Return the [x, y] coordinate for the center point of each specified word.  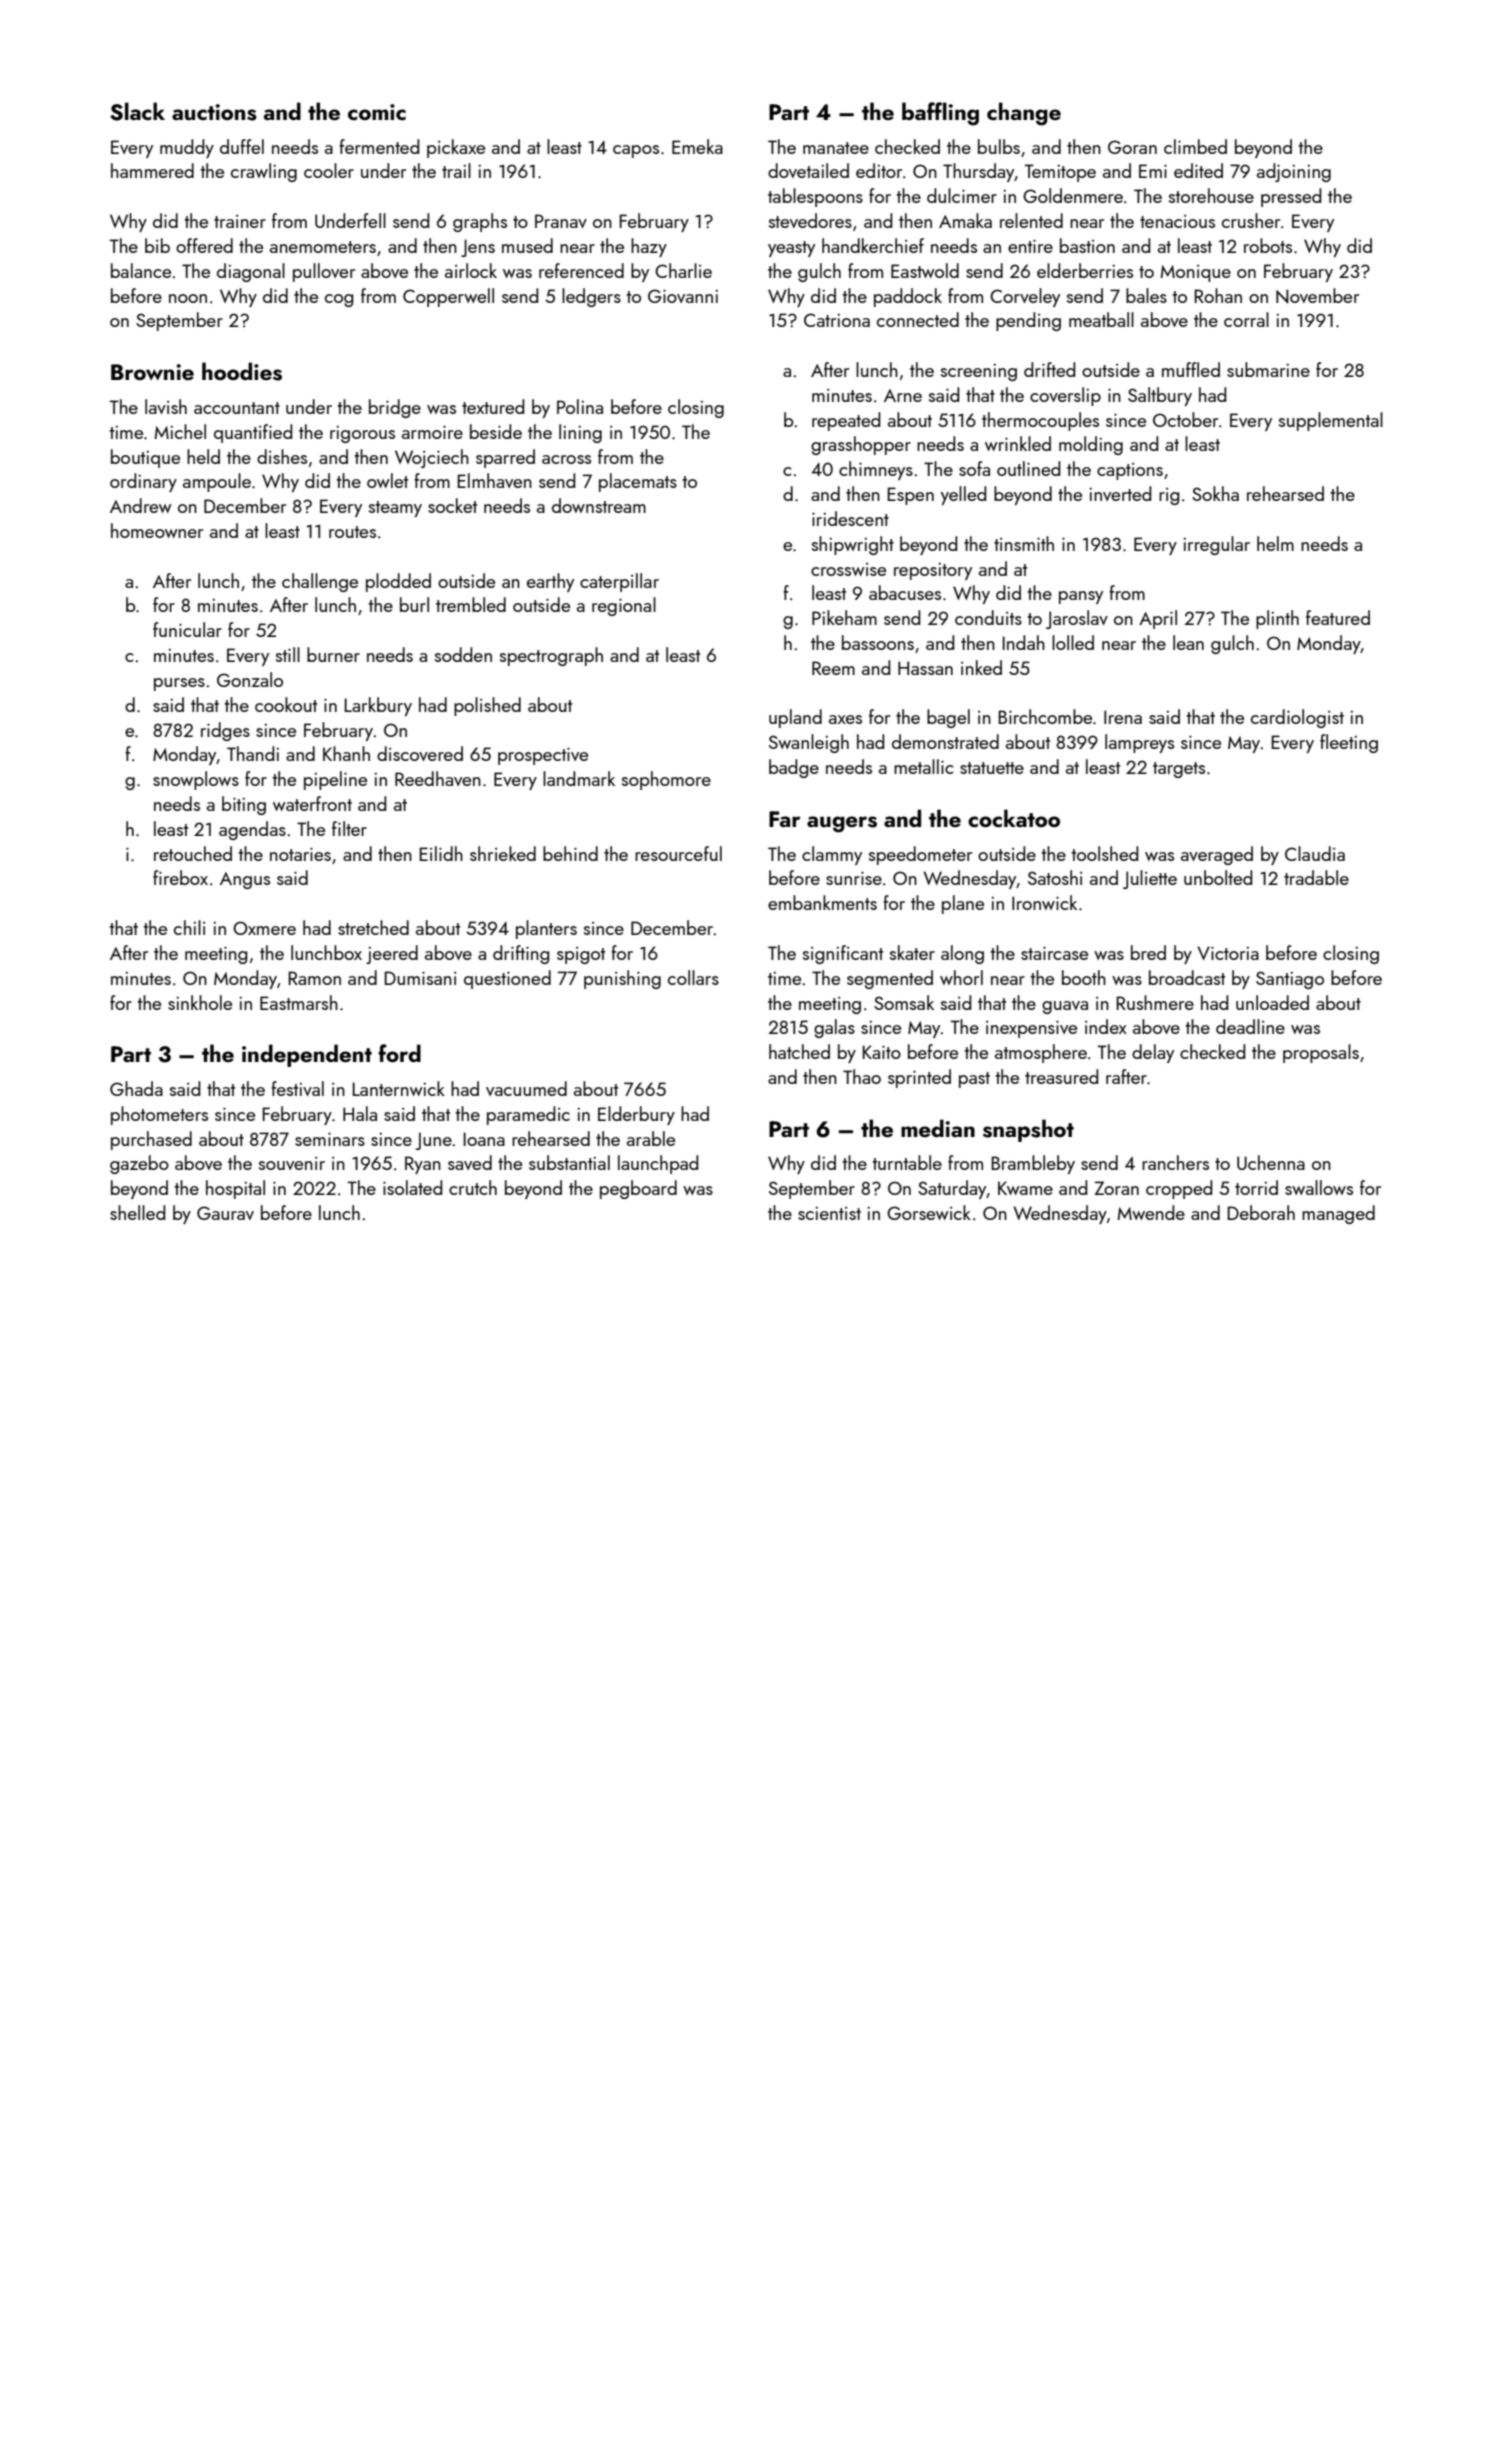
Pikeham [844, 617]
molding [1091, 445]
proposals [1321, 1053]
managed [1338, 1214]
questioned [507, 979]
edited [1198, 170]
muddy [187, 148]
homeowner [157, 530]
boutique [145, 458]
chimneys [876, 470]
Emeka [697, 146]
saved [470, 1162]
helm [1275, 543]
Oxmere [264, 928]
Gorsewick [929, 1212]
